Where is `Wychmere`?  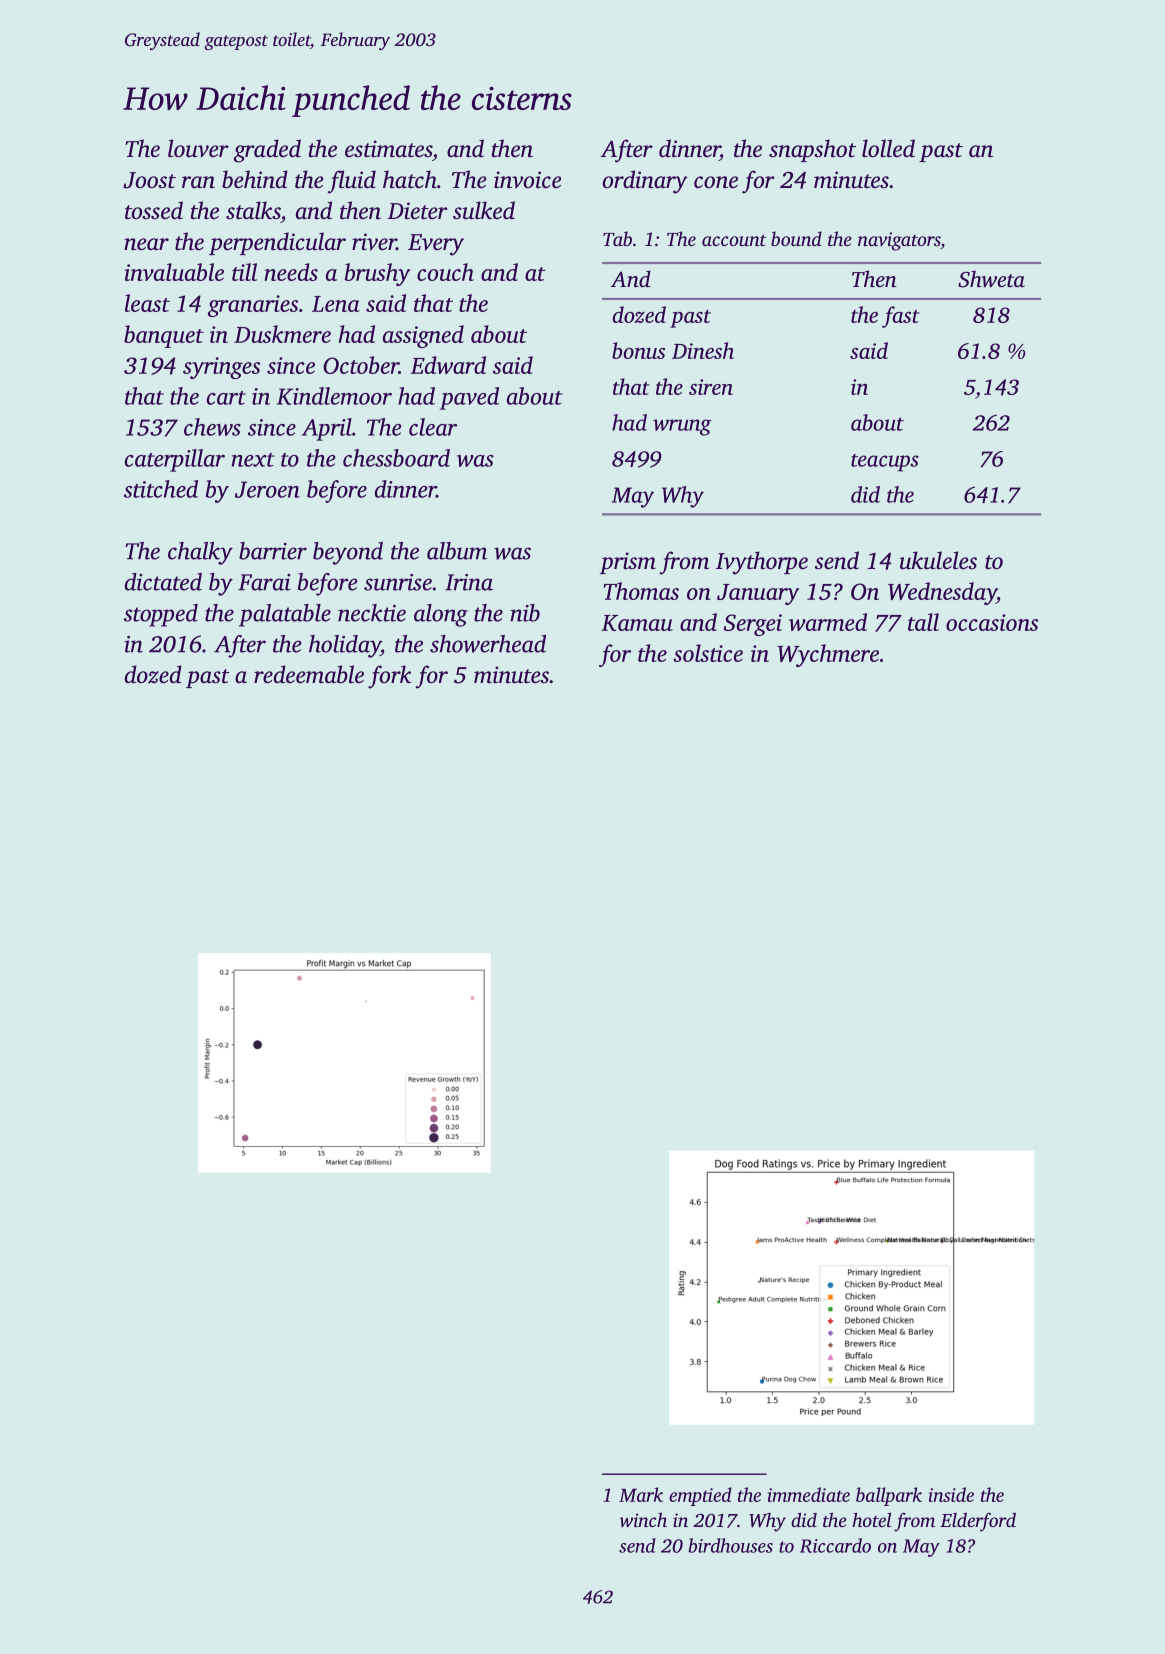 Wychmere is located at coordinates (828, 655).
